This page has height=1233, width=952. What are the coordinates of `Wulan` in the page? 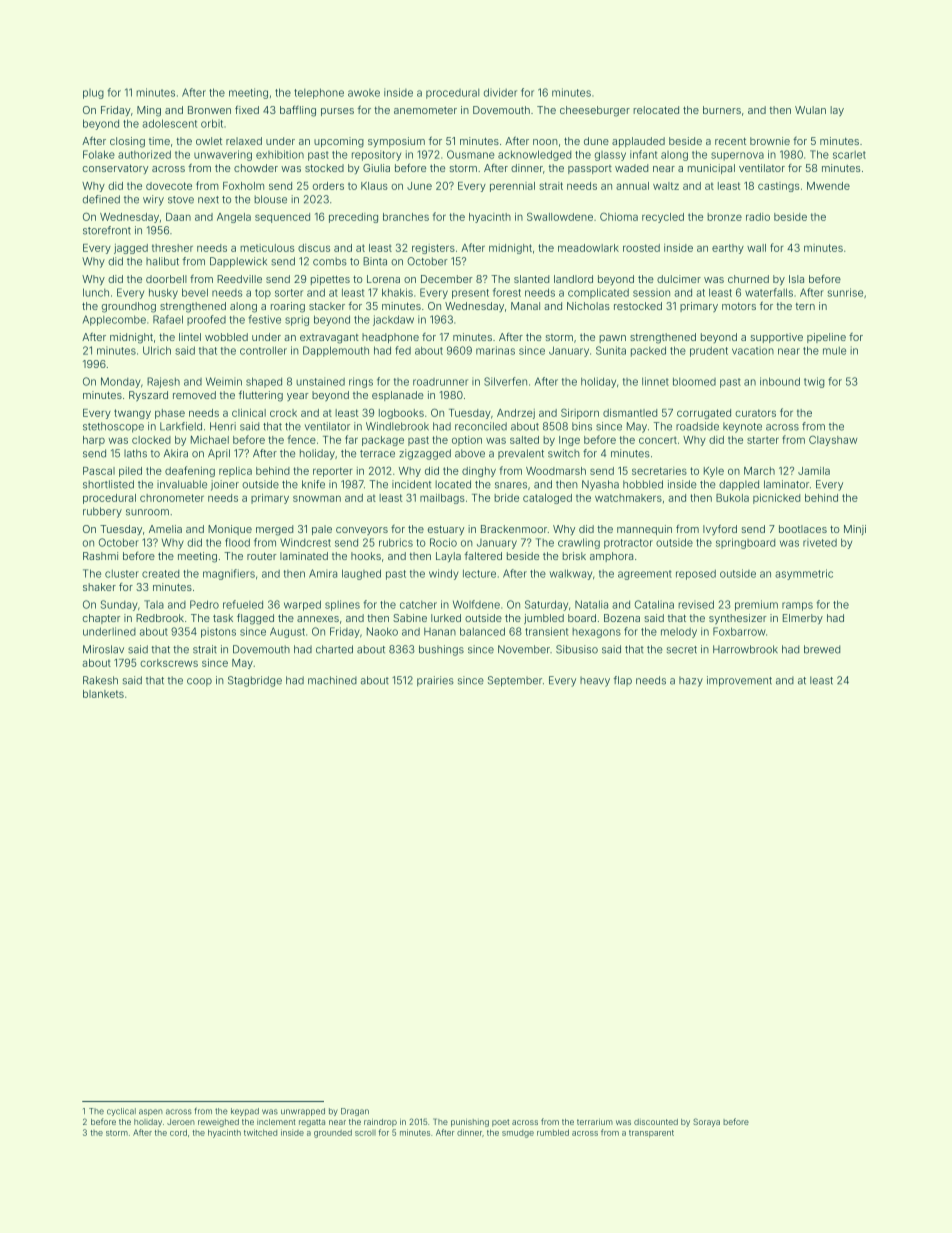 It's located at (810, 110).
